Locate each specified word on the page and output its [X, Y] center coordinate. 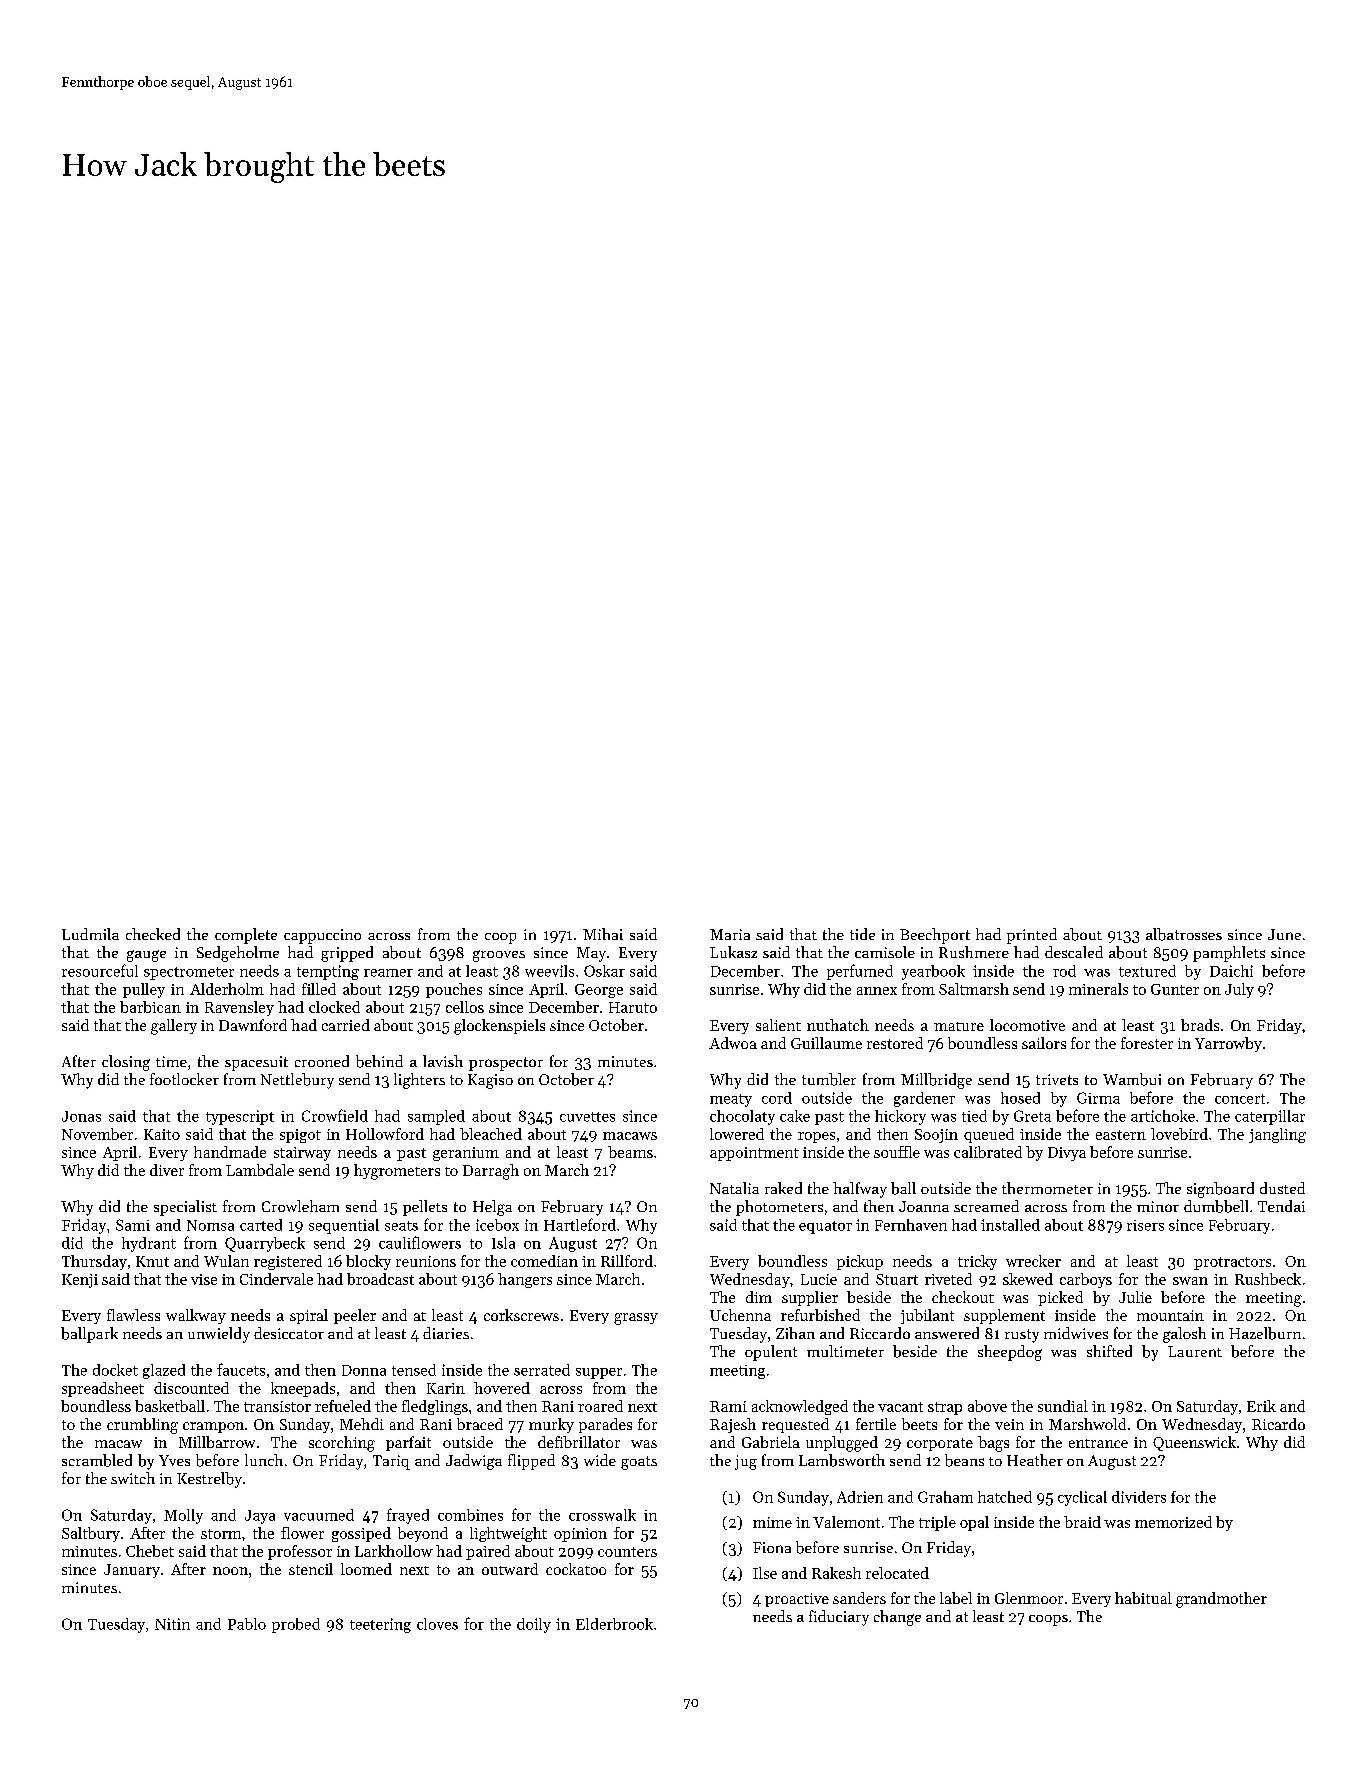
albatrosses [1184, 934]
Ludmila [90, 934]
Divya [1067, 1154]
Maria [730, 934]
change [897, 1618]
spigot [300, 1136]
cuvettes [587, 1117]
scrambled [97, 1460]
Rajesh [733, 1425]
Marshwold [1087, 1424]
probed [296, 1625]
